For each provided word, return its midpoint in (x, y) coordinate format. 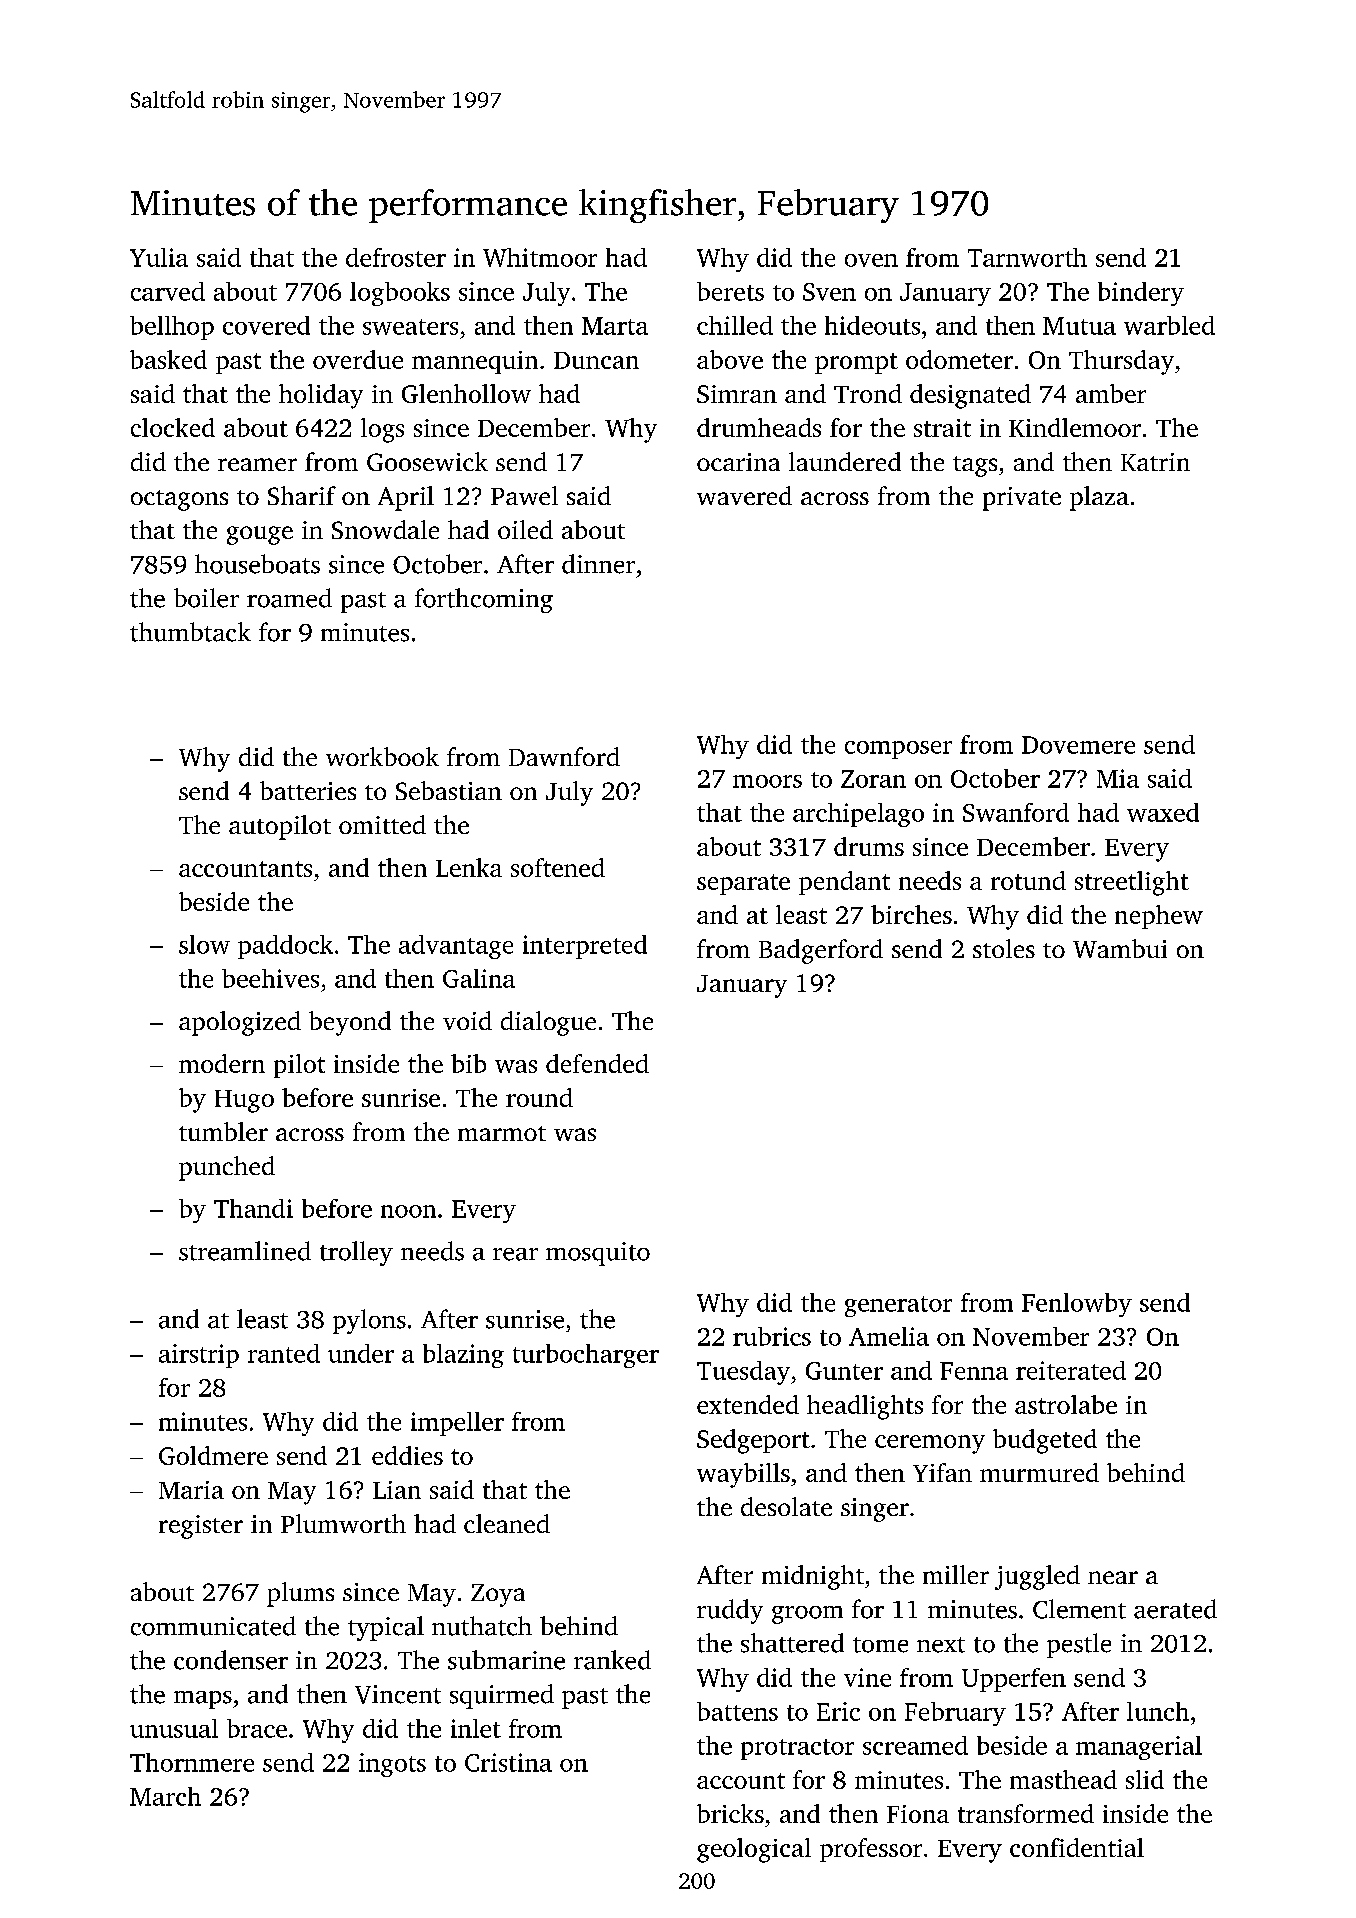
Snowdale (385, 529)
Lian (397, 1490)
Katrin (1155, 462)
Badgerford (821, 951)
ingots (392, 1765)
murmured (1039, 1472)
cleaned (507, 1523)
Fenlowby (1077, 1305)
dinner (598, 564)
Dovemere (1078, 745)
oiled (525, 529)
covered (266, 325)
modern (222, 1063)
